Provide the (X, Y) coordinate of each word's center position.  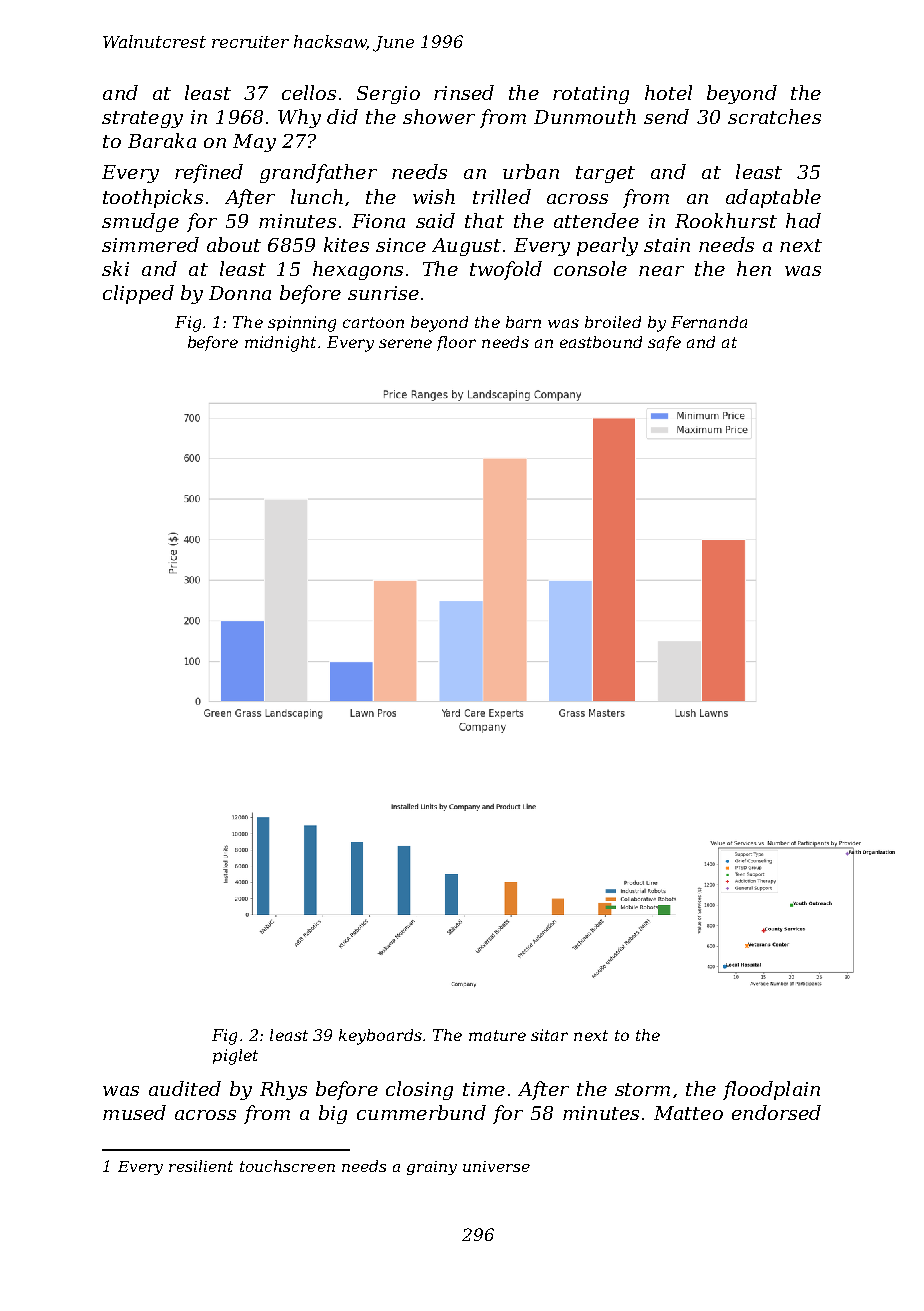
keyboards (380, 1037)
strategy (142, 119)
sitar (549, 1035)
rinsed (464, 92)
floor (456, 343)
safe (664, 343)
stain (667, 245)
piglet (235, 1057)
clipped (138, 294)
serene (405, 343)
